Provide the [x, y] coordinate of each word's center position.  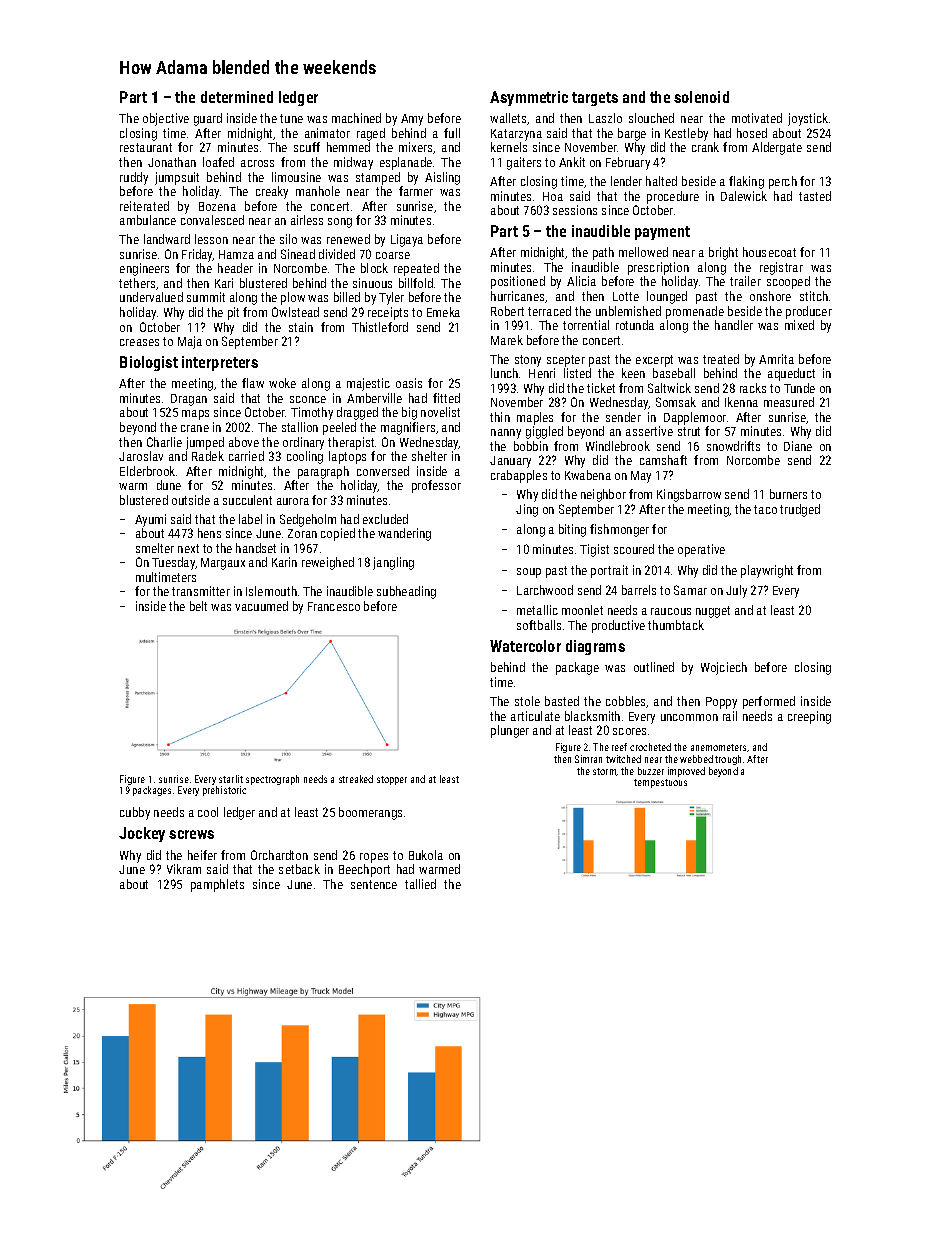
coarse [393, 255]
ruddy [134, 178]
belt [198, 606]
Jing [527, 510]
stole [527, 701]
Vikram [184, 869]
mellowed [643, 252]
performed [769, 702]
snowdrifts [733, 446]
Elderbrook [147, 471]
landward [167, 239]
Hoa [553, 196]
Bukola [426, 855]
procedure [673, 197]
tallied [420, 884]
